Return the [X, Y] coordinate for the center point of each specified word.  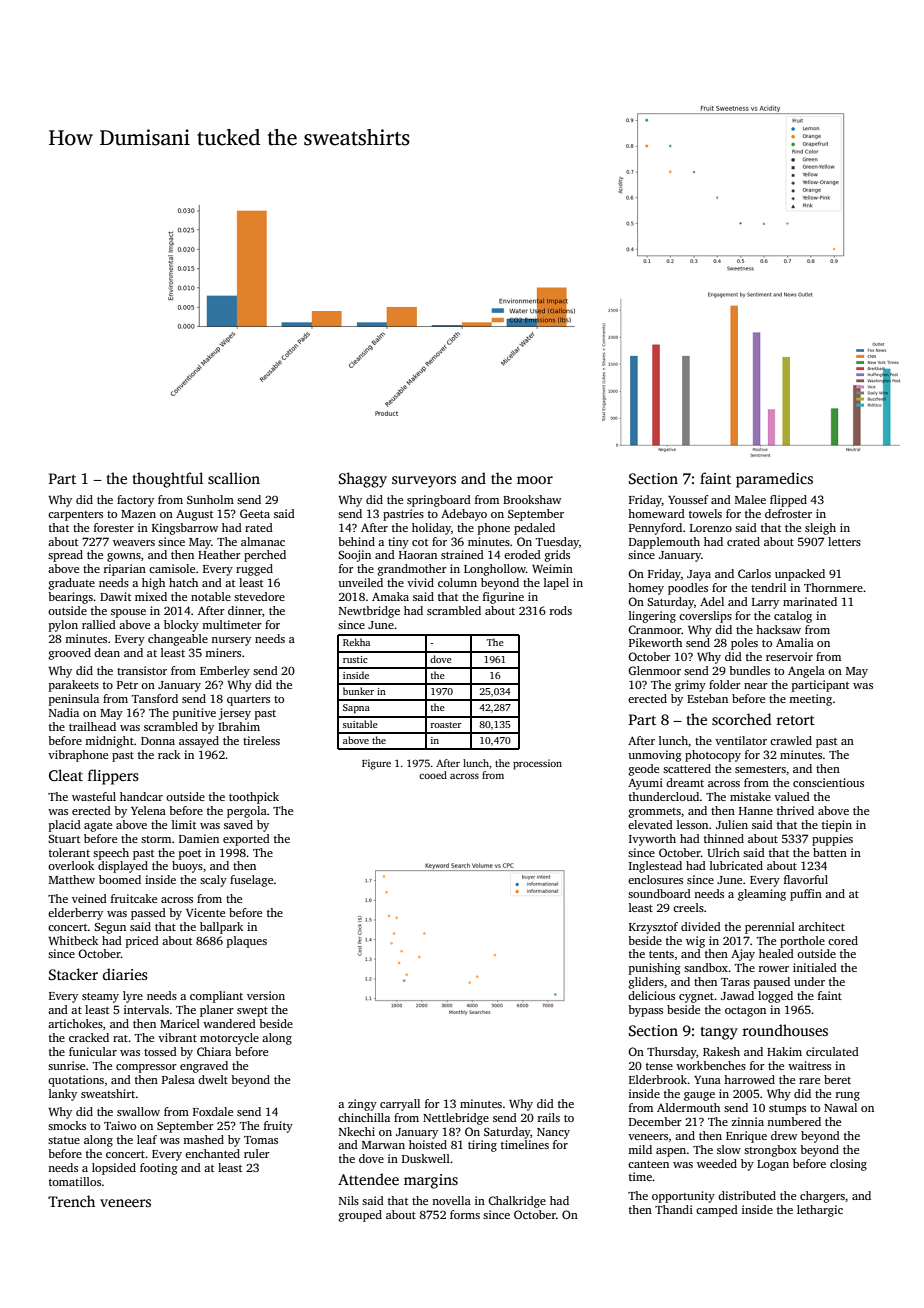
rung [848, 1096]
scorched [741, 719]
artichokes [75, 1023]
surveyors [424, 482]
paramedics [774, 480]
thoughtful [167, 480]
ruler [257, 1153]
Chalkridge [517, 1202]
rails [549, 1117]
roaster [446, 725]
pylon [63, 626]
